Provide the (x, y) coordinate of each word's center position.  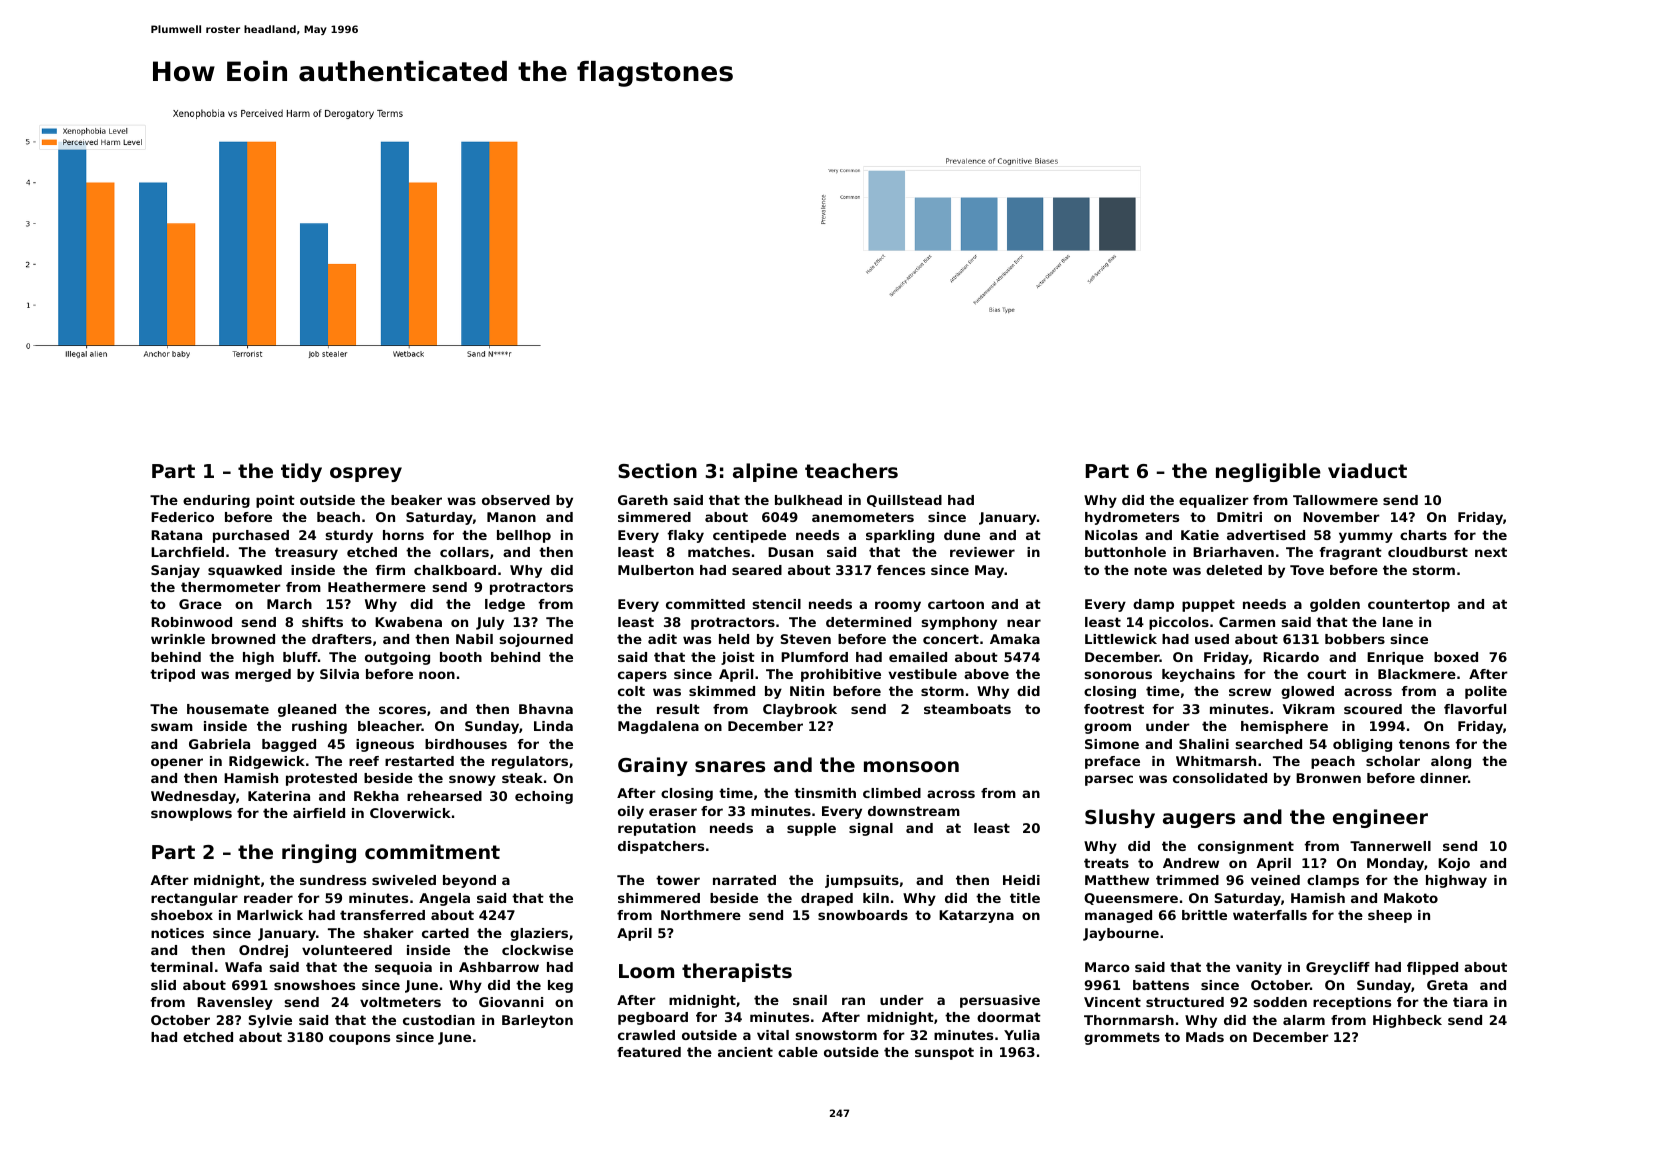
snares (730, 767)
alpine (765, 472)
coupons (359, 1039)
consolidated (1220, 778)
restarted (419, 761)
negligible (1268, 472)
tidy (301, 472)
